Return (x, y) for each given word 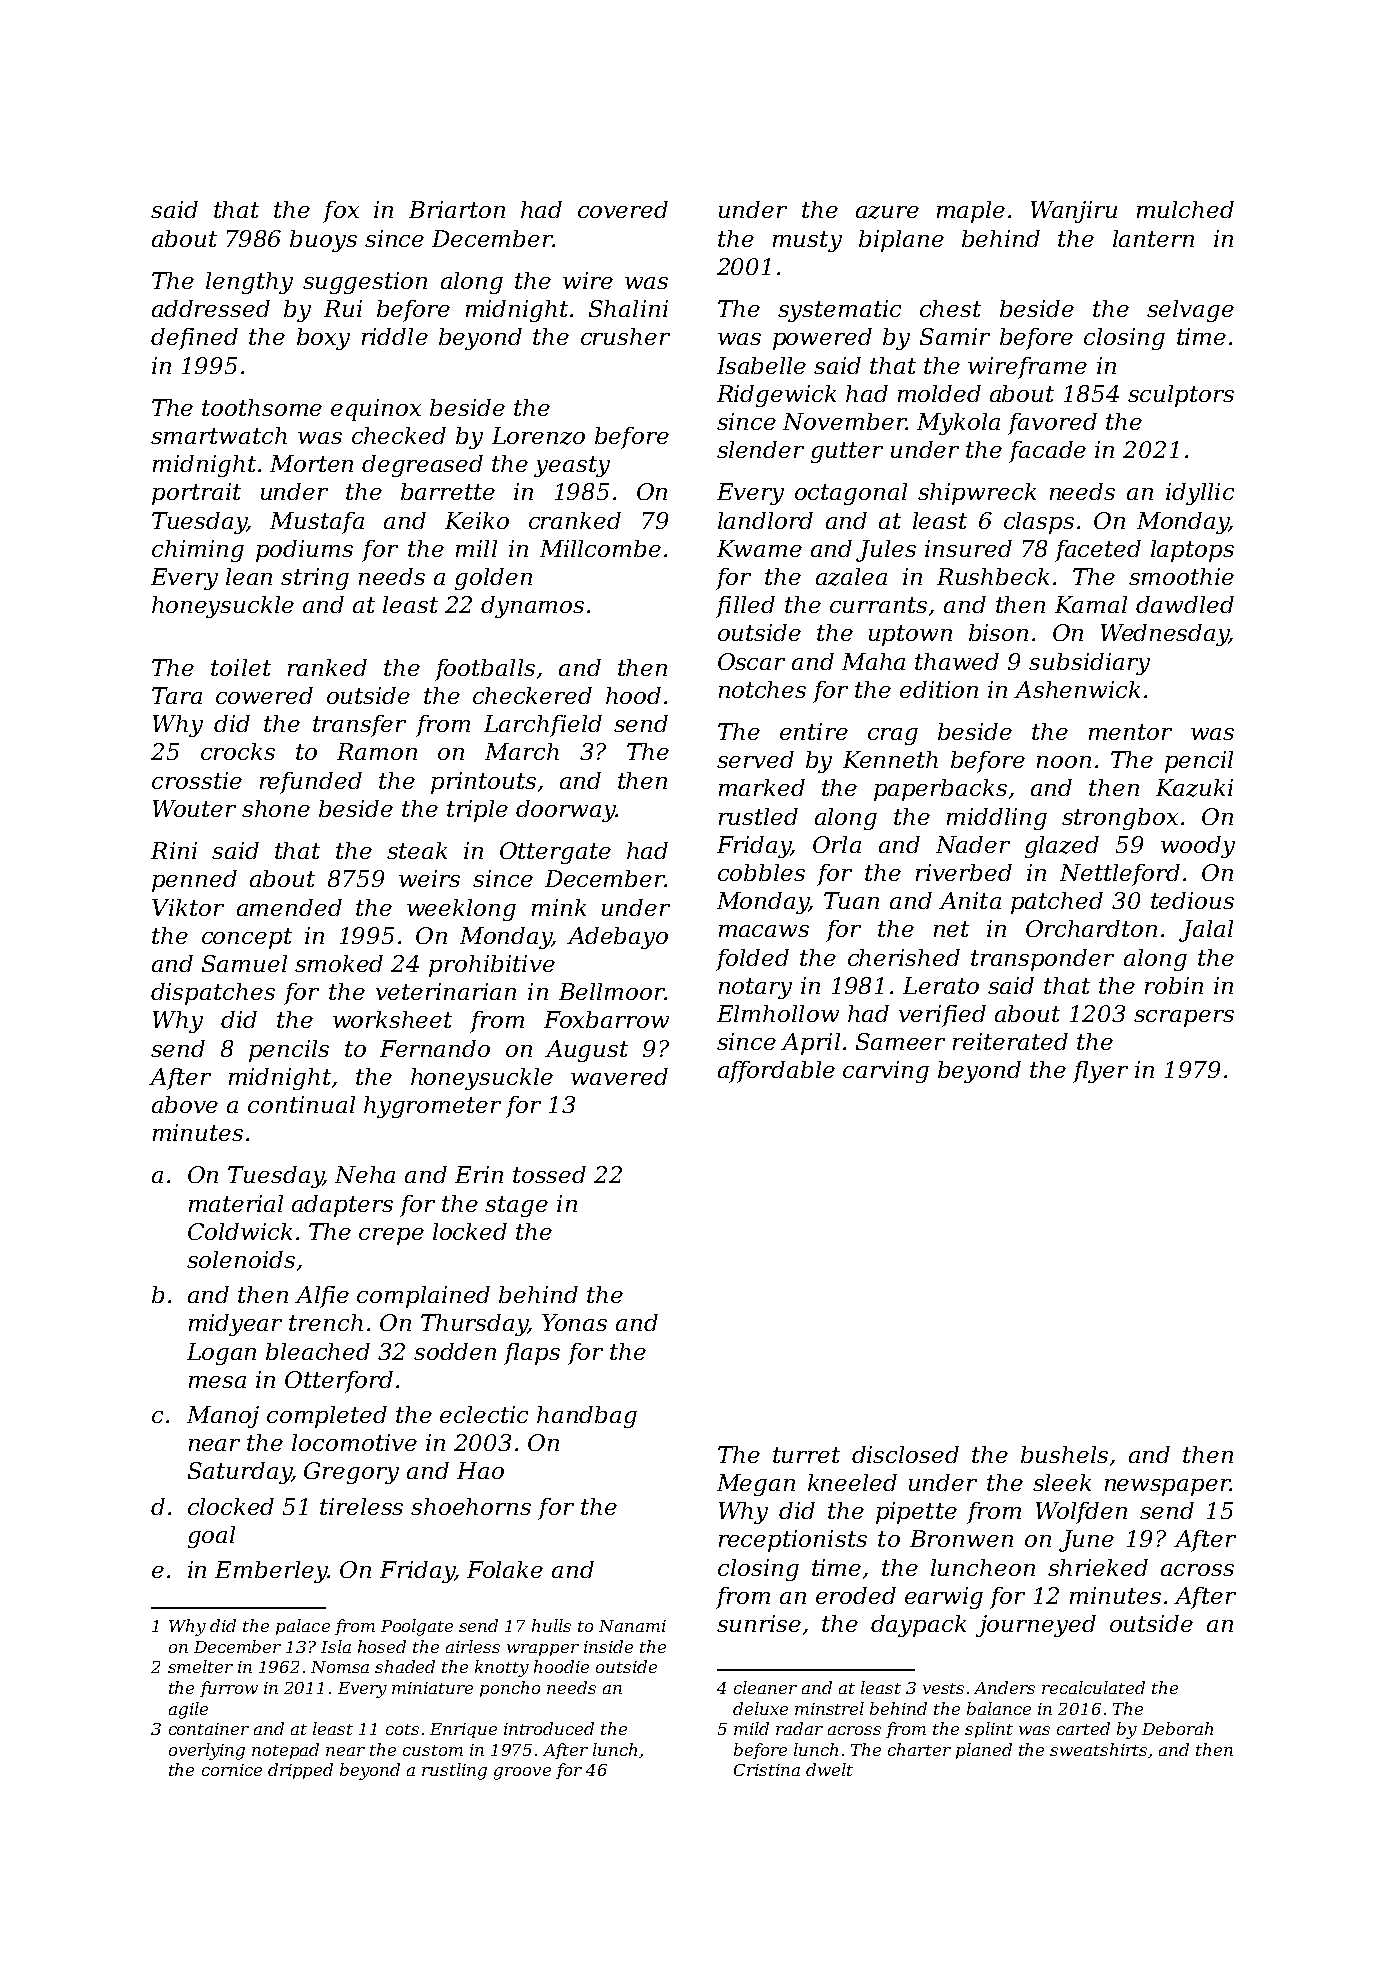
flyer (1100, 1072)
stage (516, 1206)
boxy (323, 339)
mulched (1185, 209)
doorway (566, 811)
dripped (300, 1771)
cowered (264, 695)
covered (623, 209)
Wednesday (1165, 635)
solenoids (241, 1259)
